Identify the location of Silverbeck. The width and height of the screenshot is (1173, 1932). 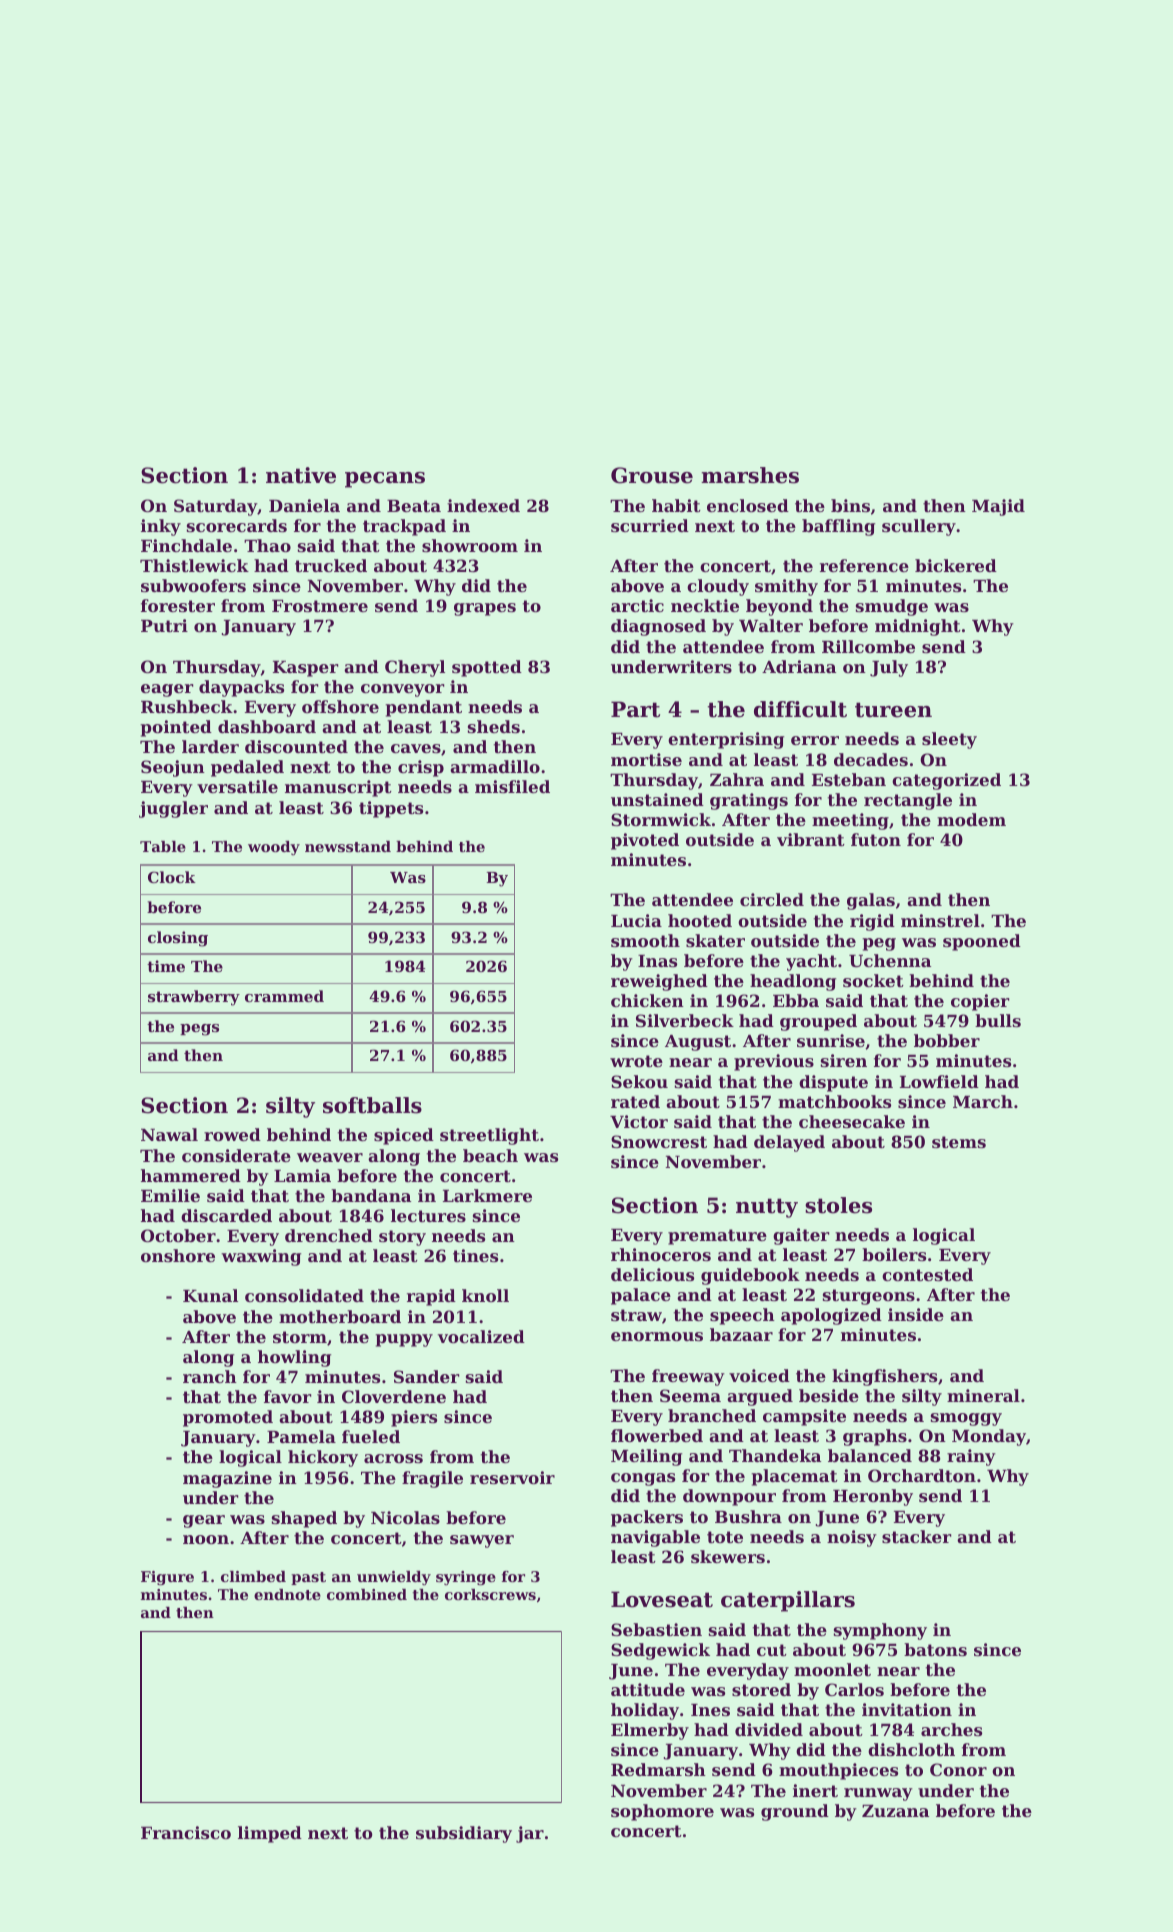
(685, 1020).
